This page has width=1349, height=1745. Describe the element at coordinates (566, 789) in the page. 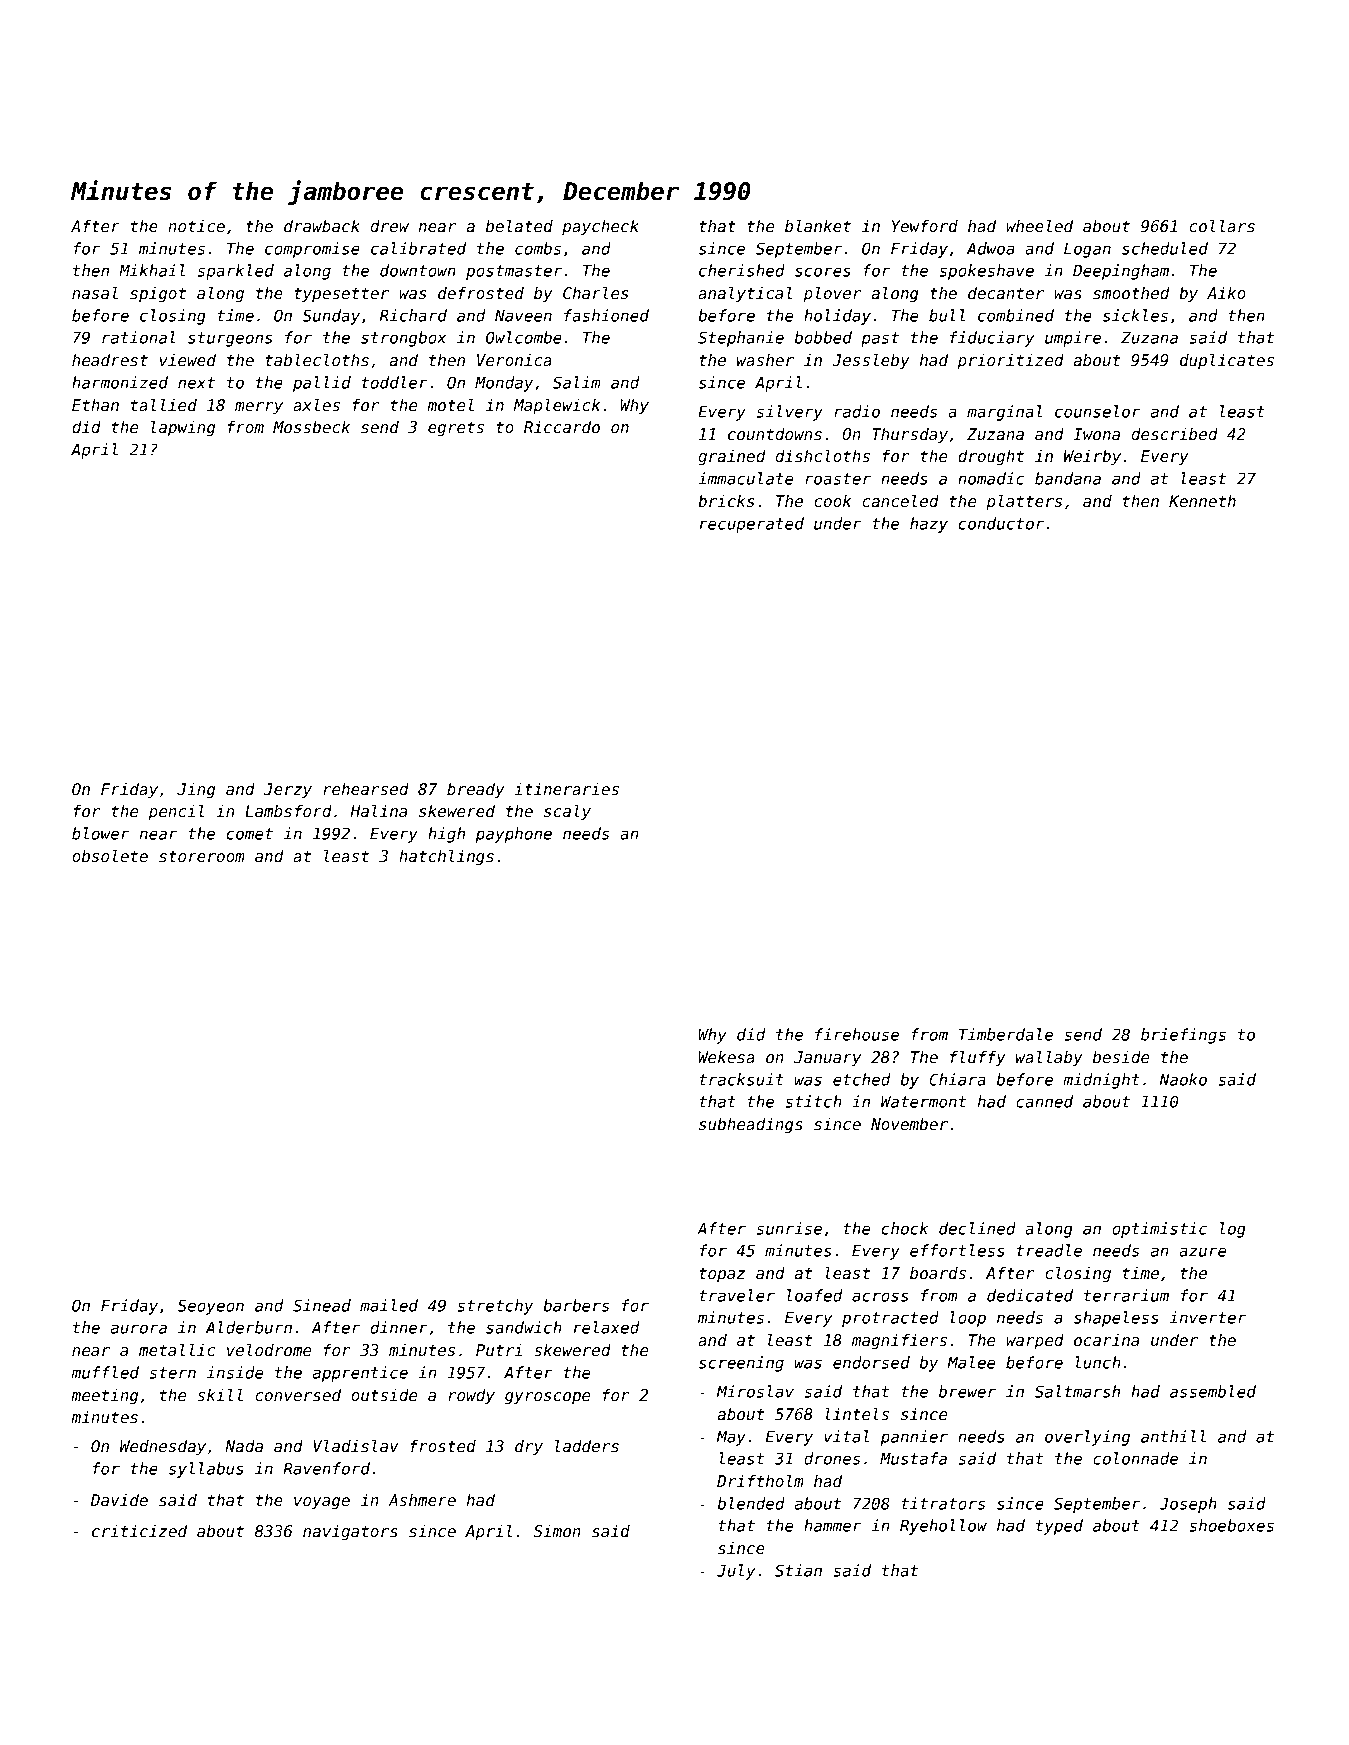

I see `itineraries` at that location.
